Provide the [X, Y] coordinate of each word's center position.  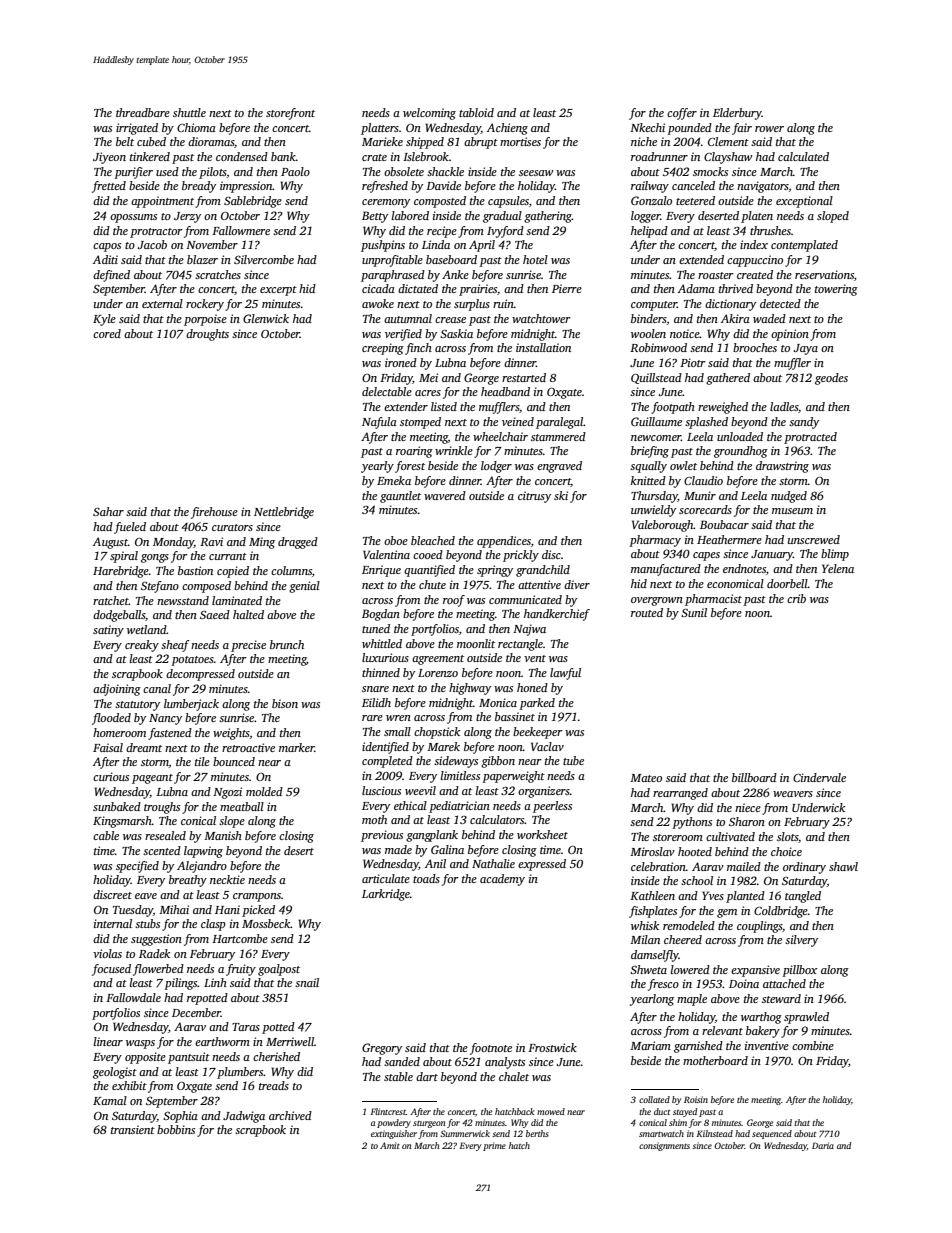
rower [769, 129]
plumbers [240, 1073]
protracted [810, 438]
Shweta [648, 969]
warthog [761, 1018]
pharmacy [655, 541]
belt [125, 141]
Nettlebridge [284, 513]
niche [644, 141]
